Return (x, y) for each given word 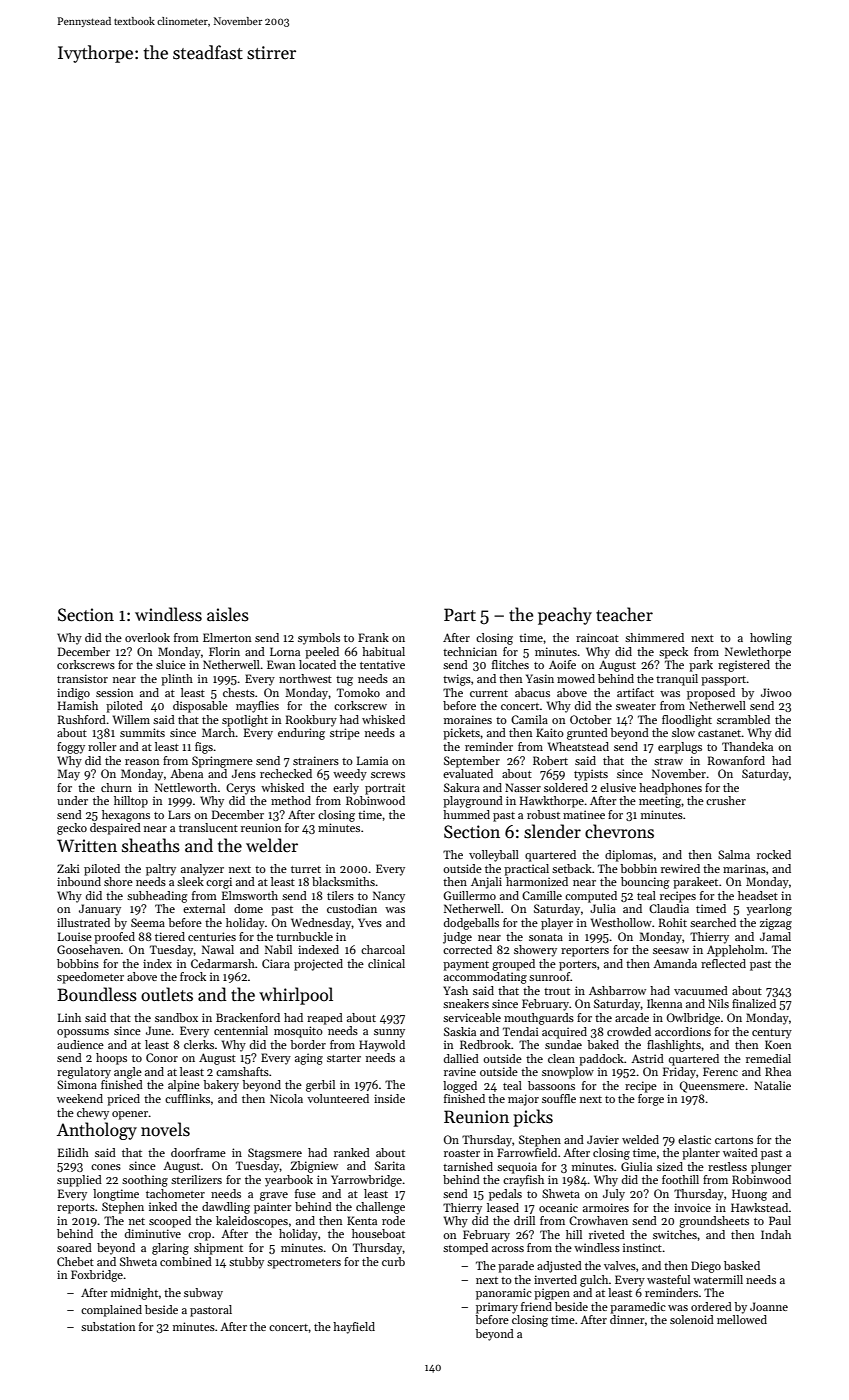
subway (203, 1294)
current (489, 693)
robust (543, 814)
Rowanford (736, 760)
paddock (601, 1060)
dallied (461, 1058)
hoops (111, 1059)
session (114, 692)
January (100, 910)
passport (724, 681)
